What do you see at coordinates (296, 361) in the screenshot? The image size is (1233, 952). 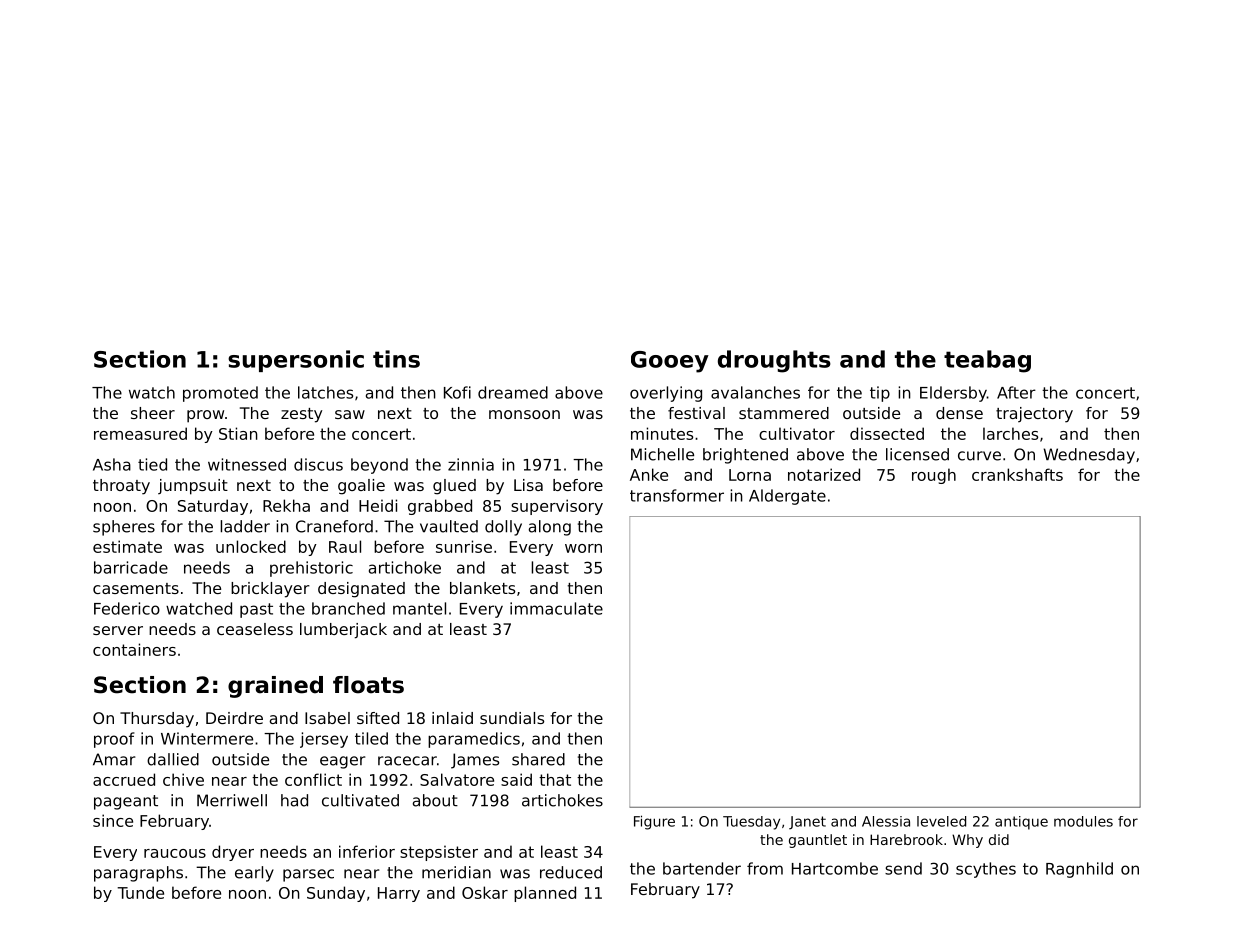 I see `supersonic` at bounding box center [296, 361].
